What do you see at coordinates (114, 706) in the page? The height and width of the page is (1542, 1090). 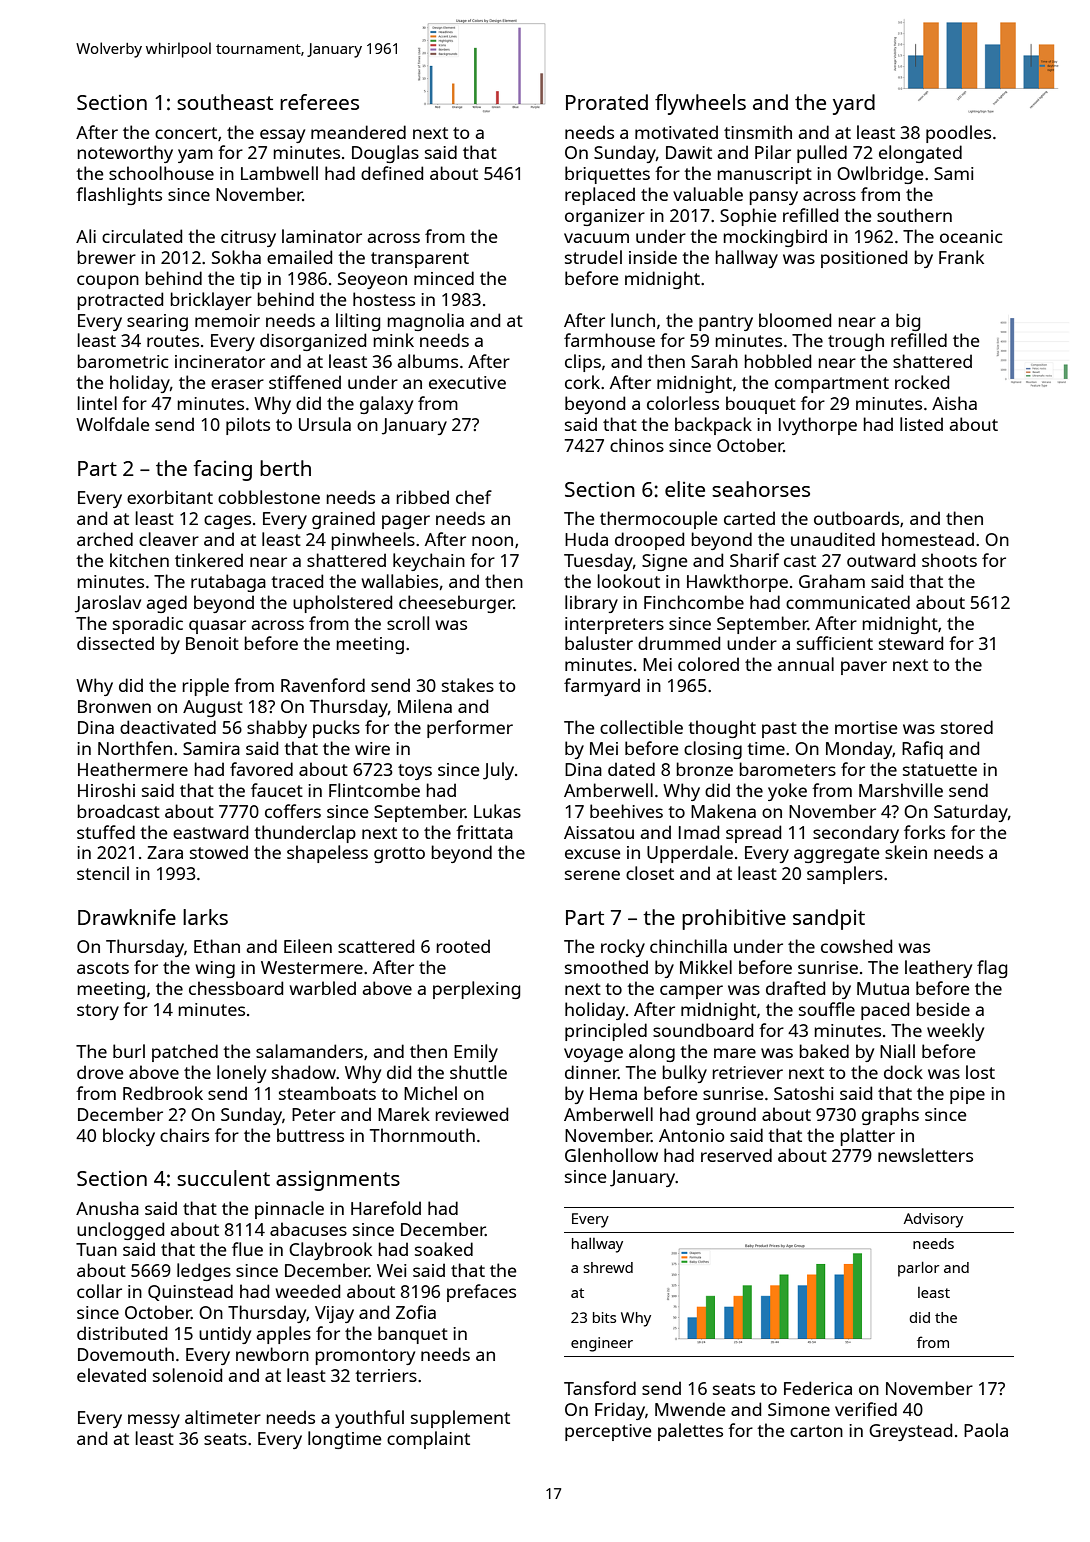 I see `Bronwen` at bounding box center [114, 706].
